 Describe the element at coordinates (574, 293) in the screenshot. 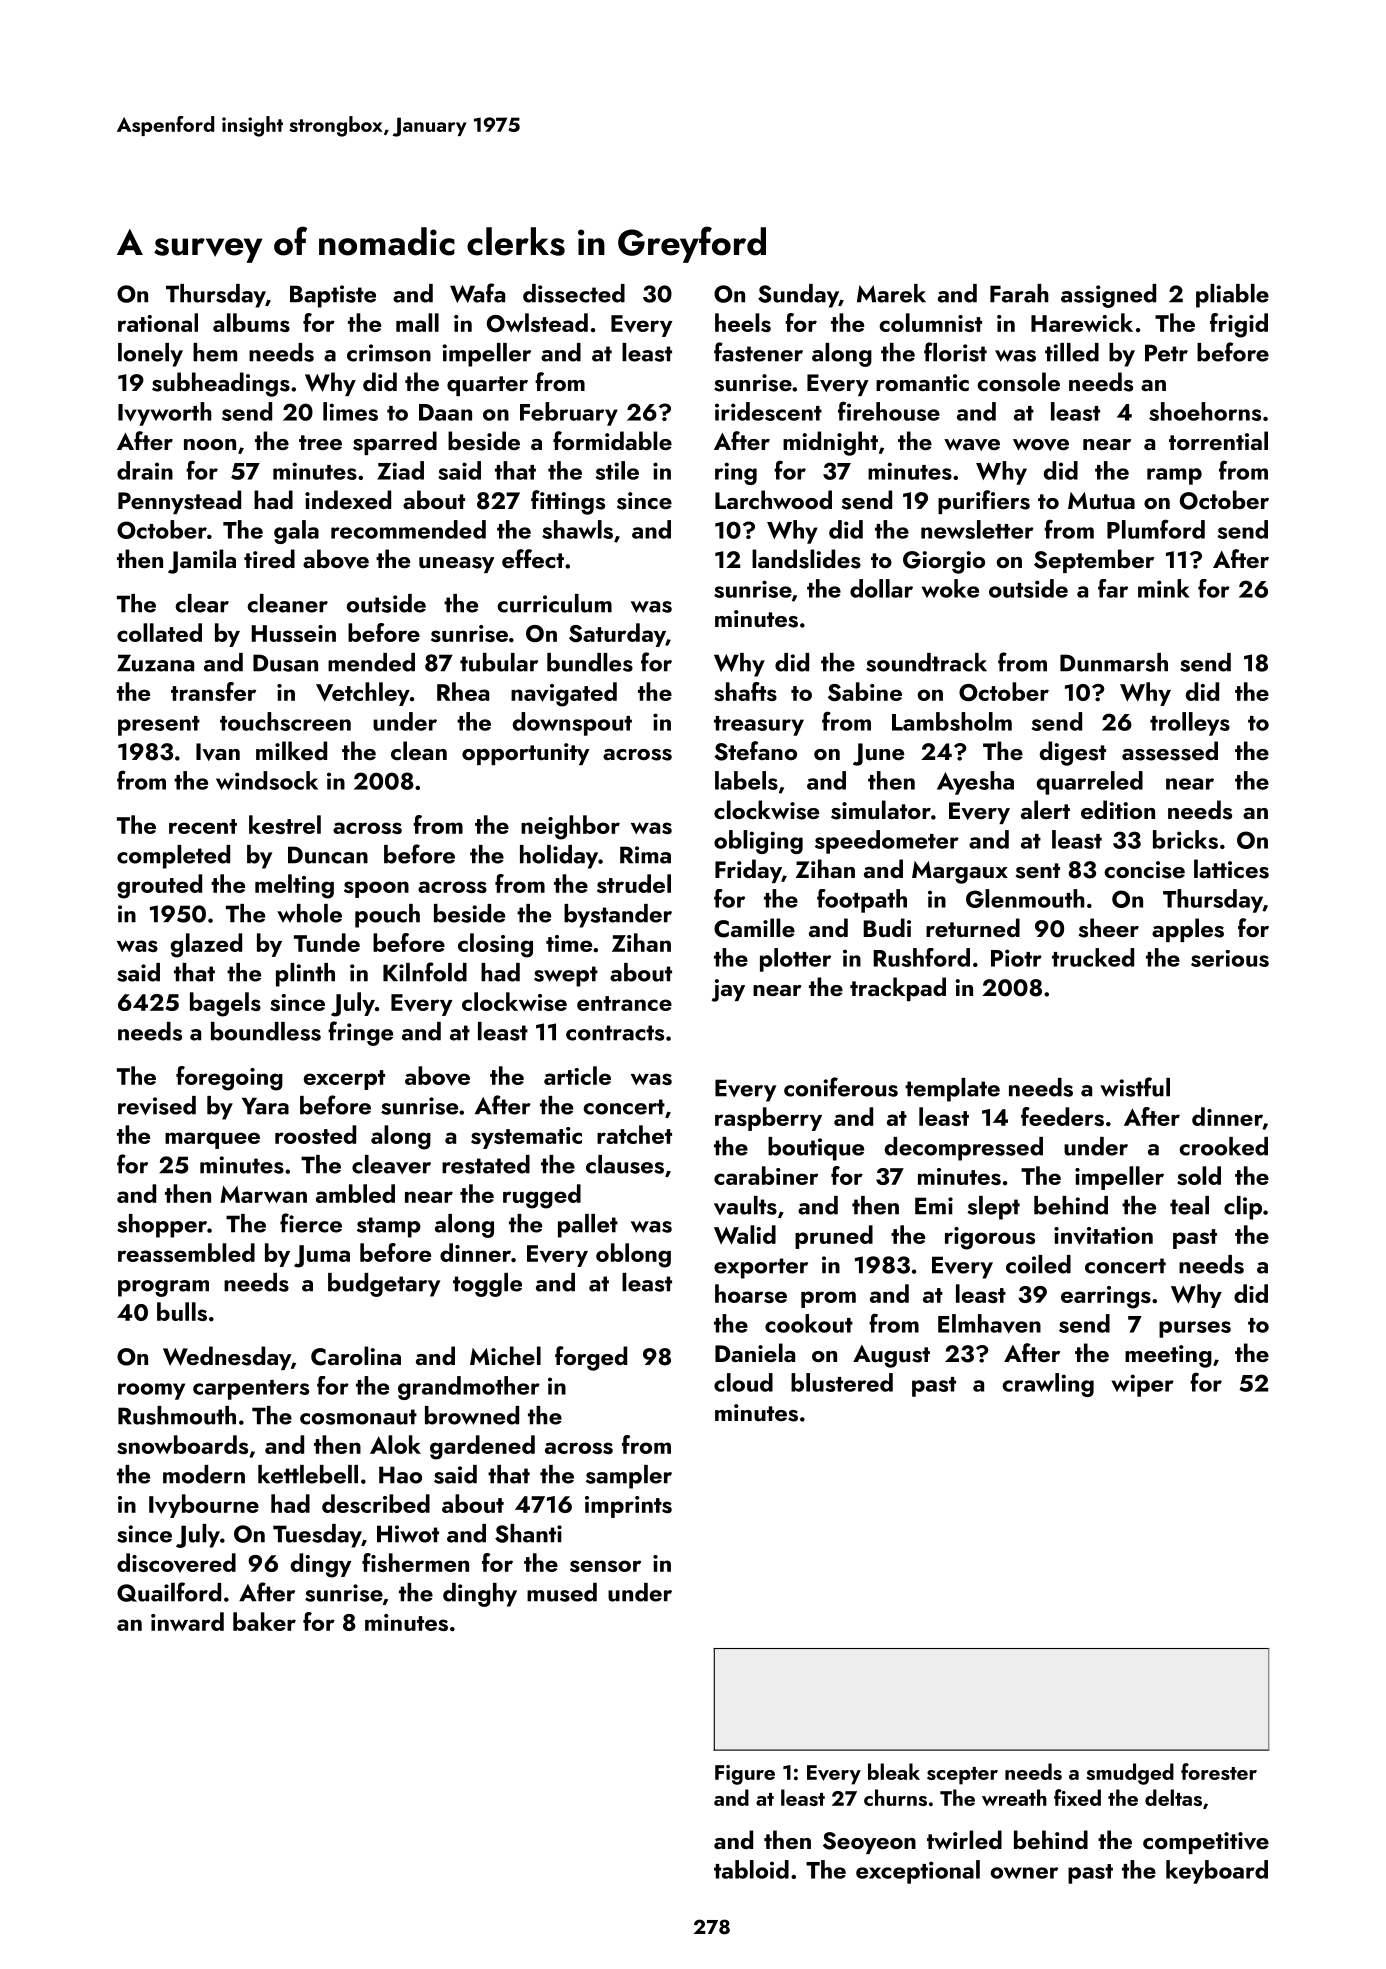

I see `dissected` at that location.
